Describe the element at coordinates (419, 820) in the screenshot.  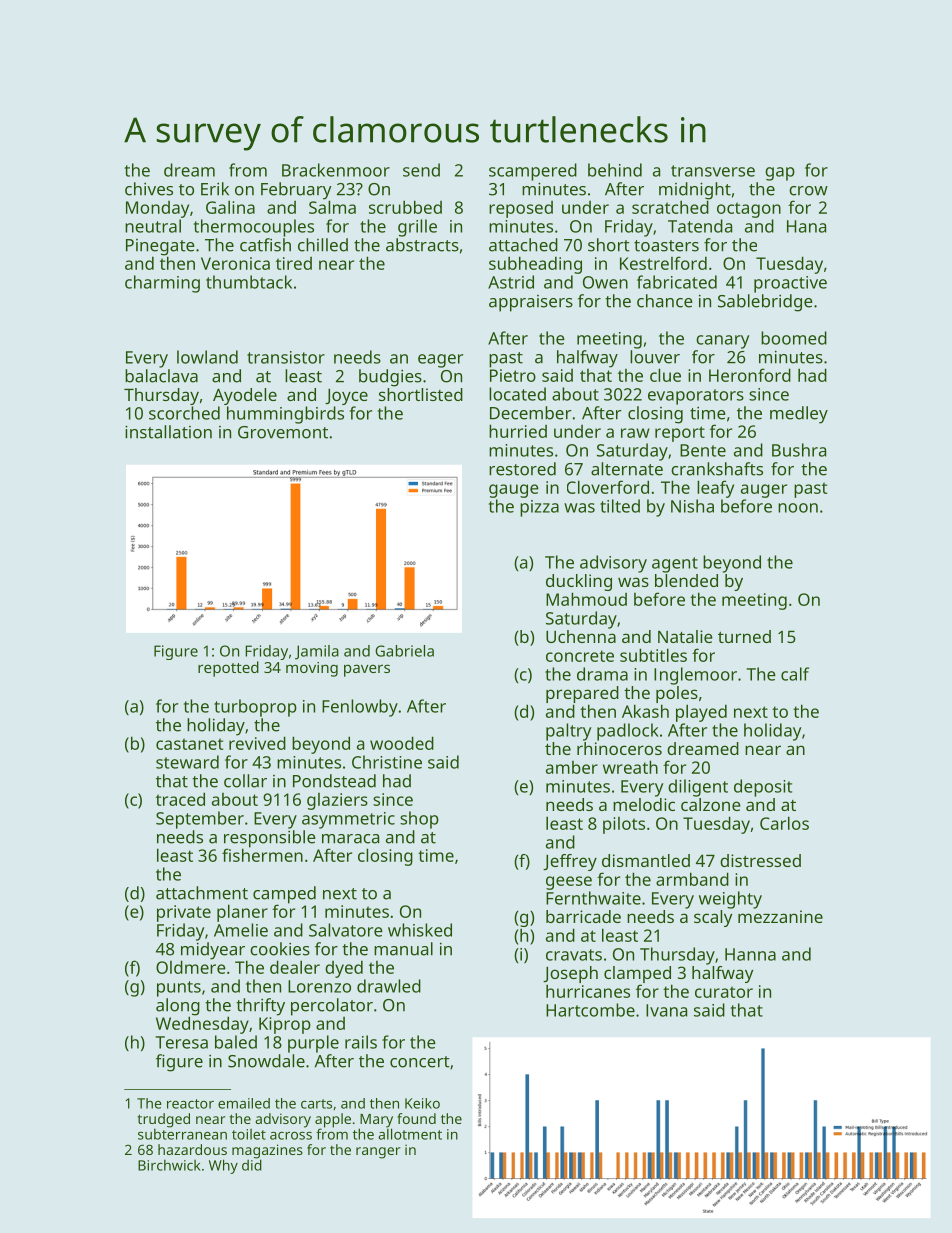
I see `shop` at that location.
